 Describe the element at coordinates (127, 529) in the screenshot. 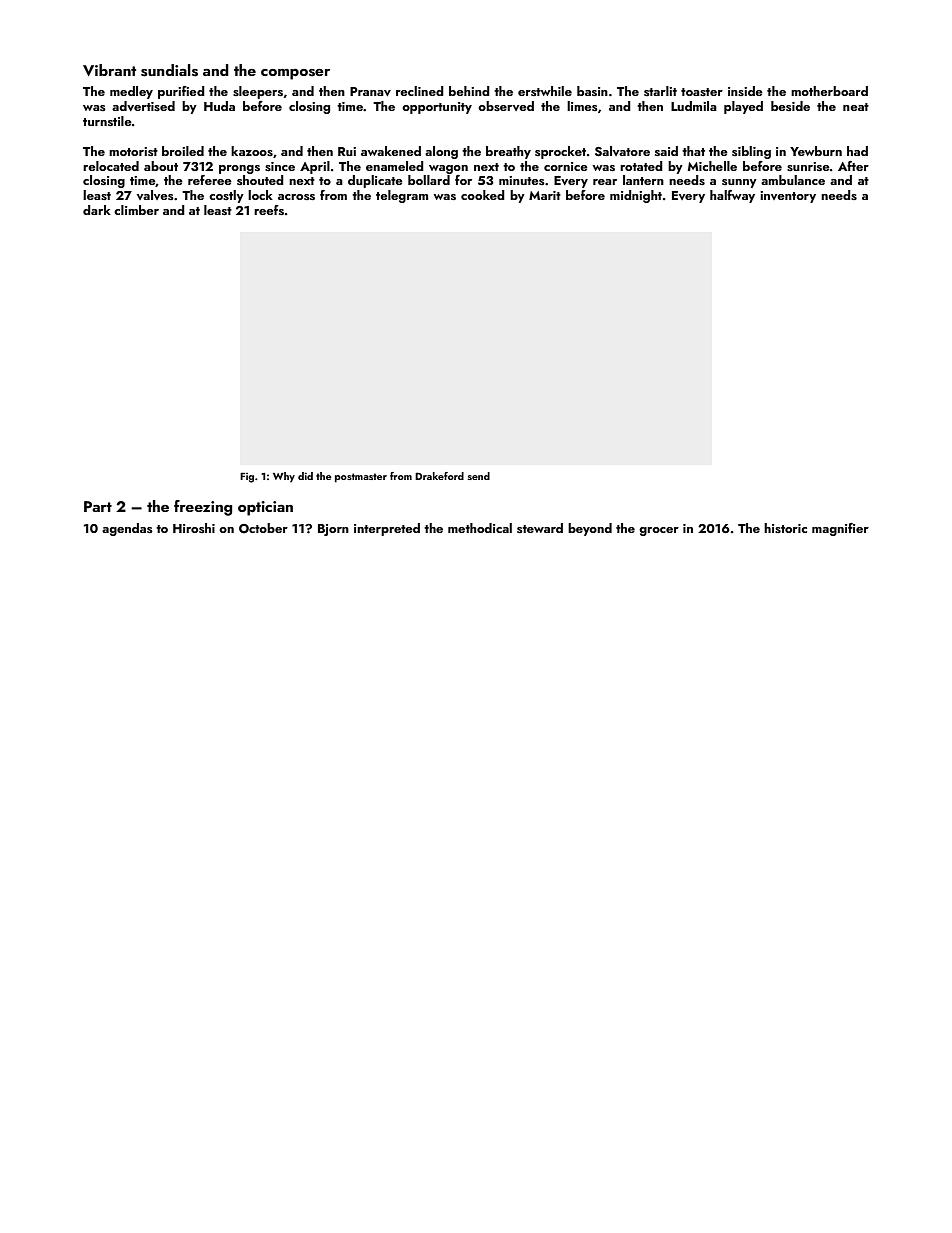

I see `agendas` at that location.
